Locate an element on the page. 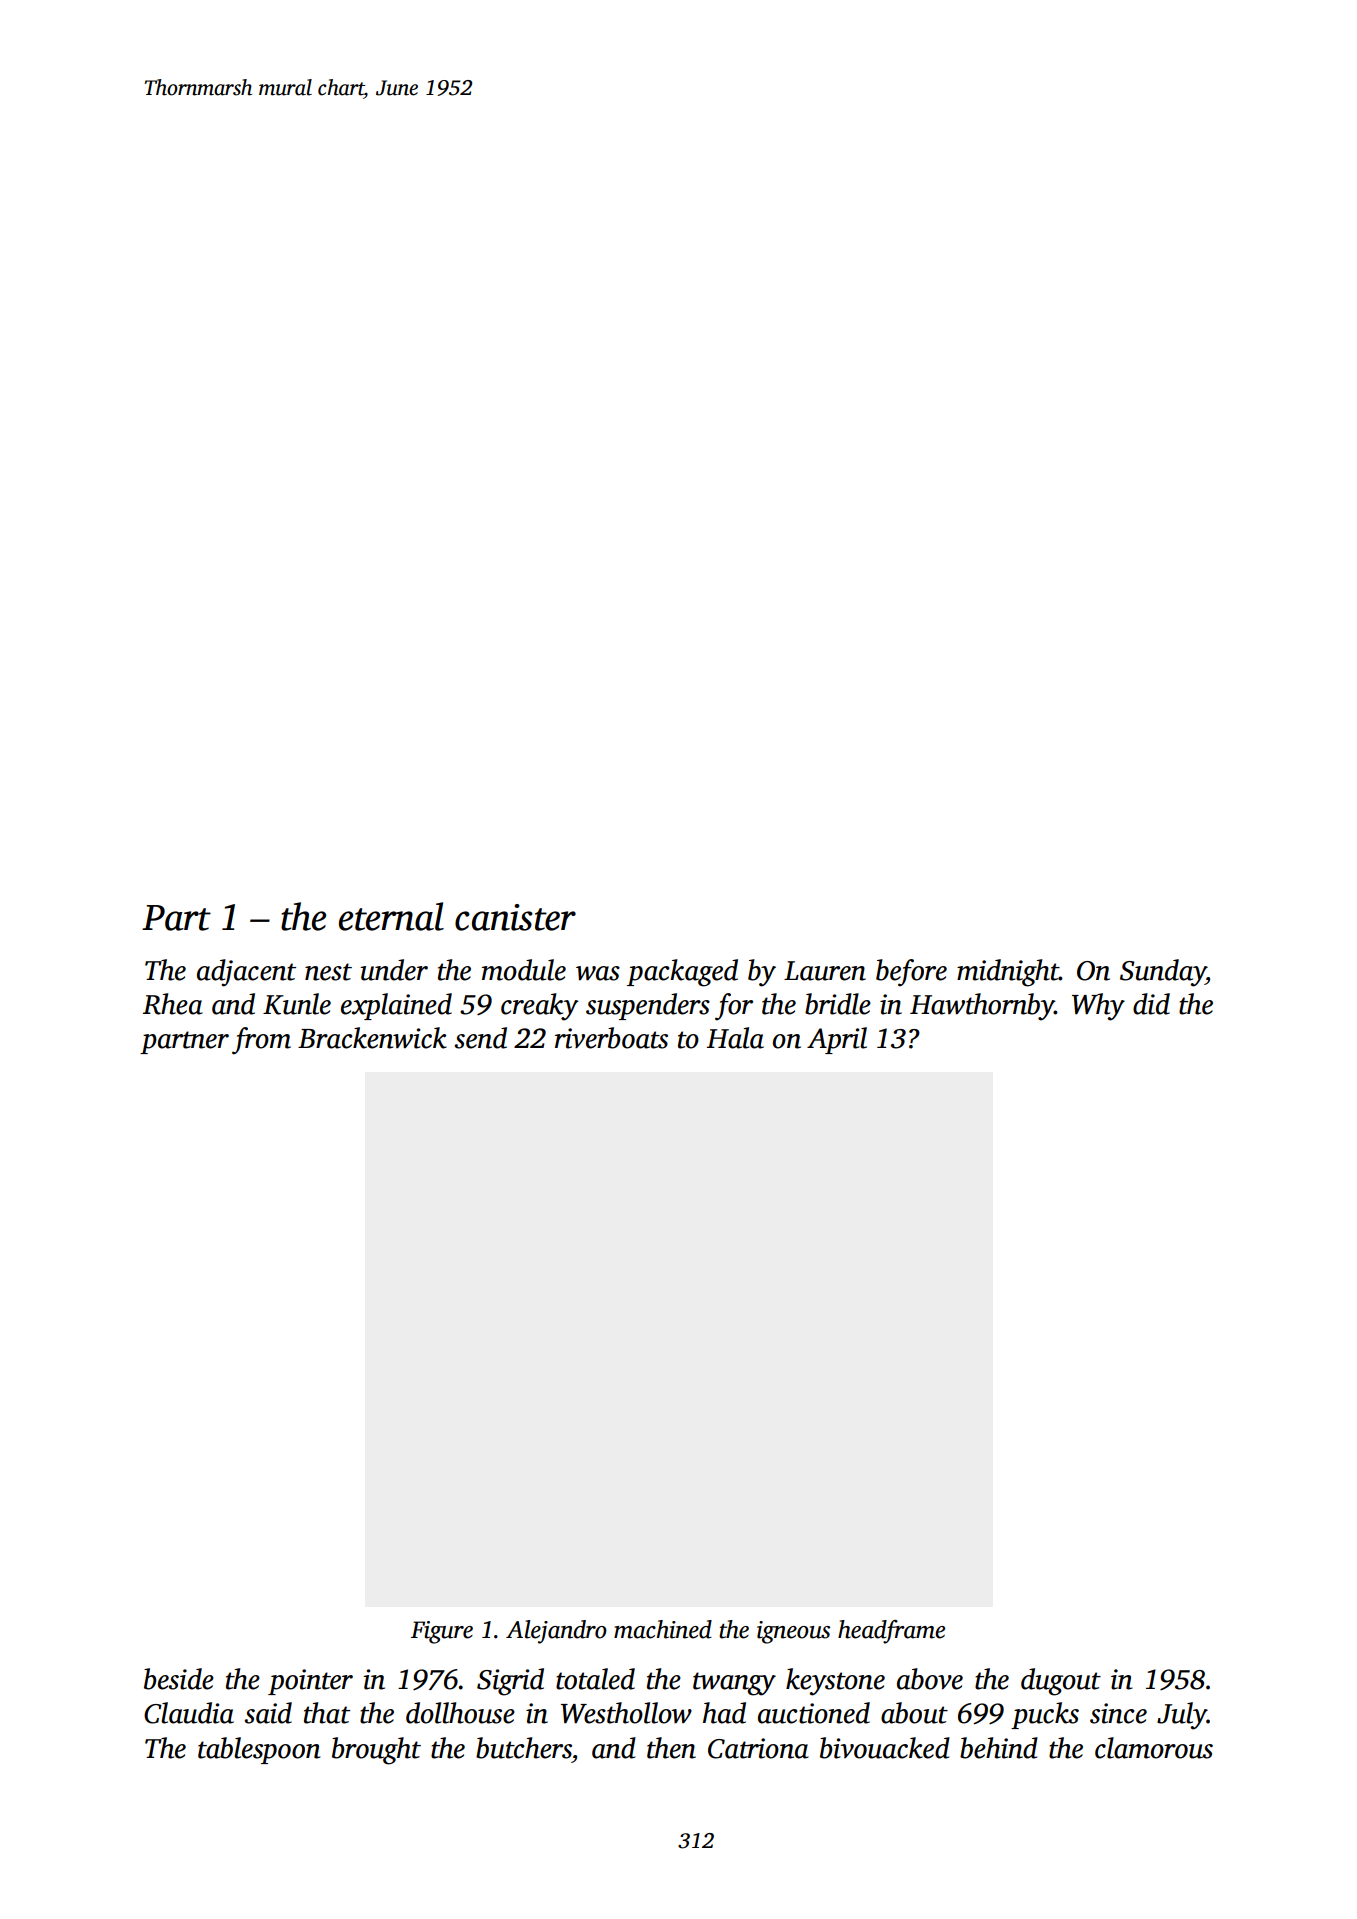 The image size is (1357, 1919). Why is located at coordinates (1098, 1007).
